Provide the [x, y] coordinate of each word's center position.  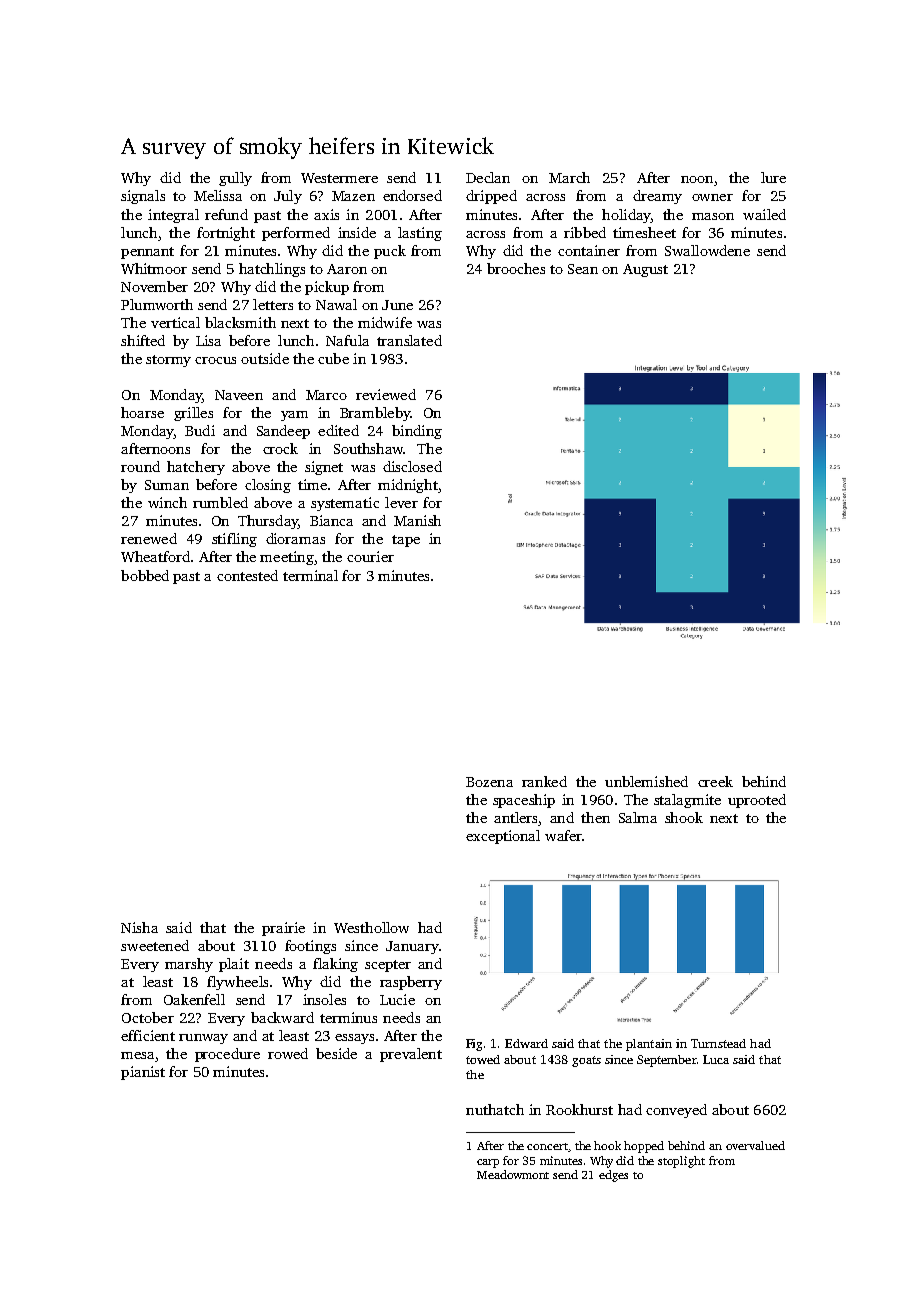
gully [235, 179]
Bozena [489, 782]
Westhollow [371, 927]
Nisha [139, 927]
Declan [488, 177]
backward [282, 1017]
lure [773, 177]
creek [715, 781]
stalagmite [687, 801]
